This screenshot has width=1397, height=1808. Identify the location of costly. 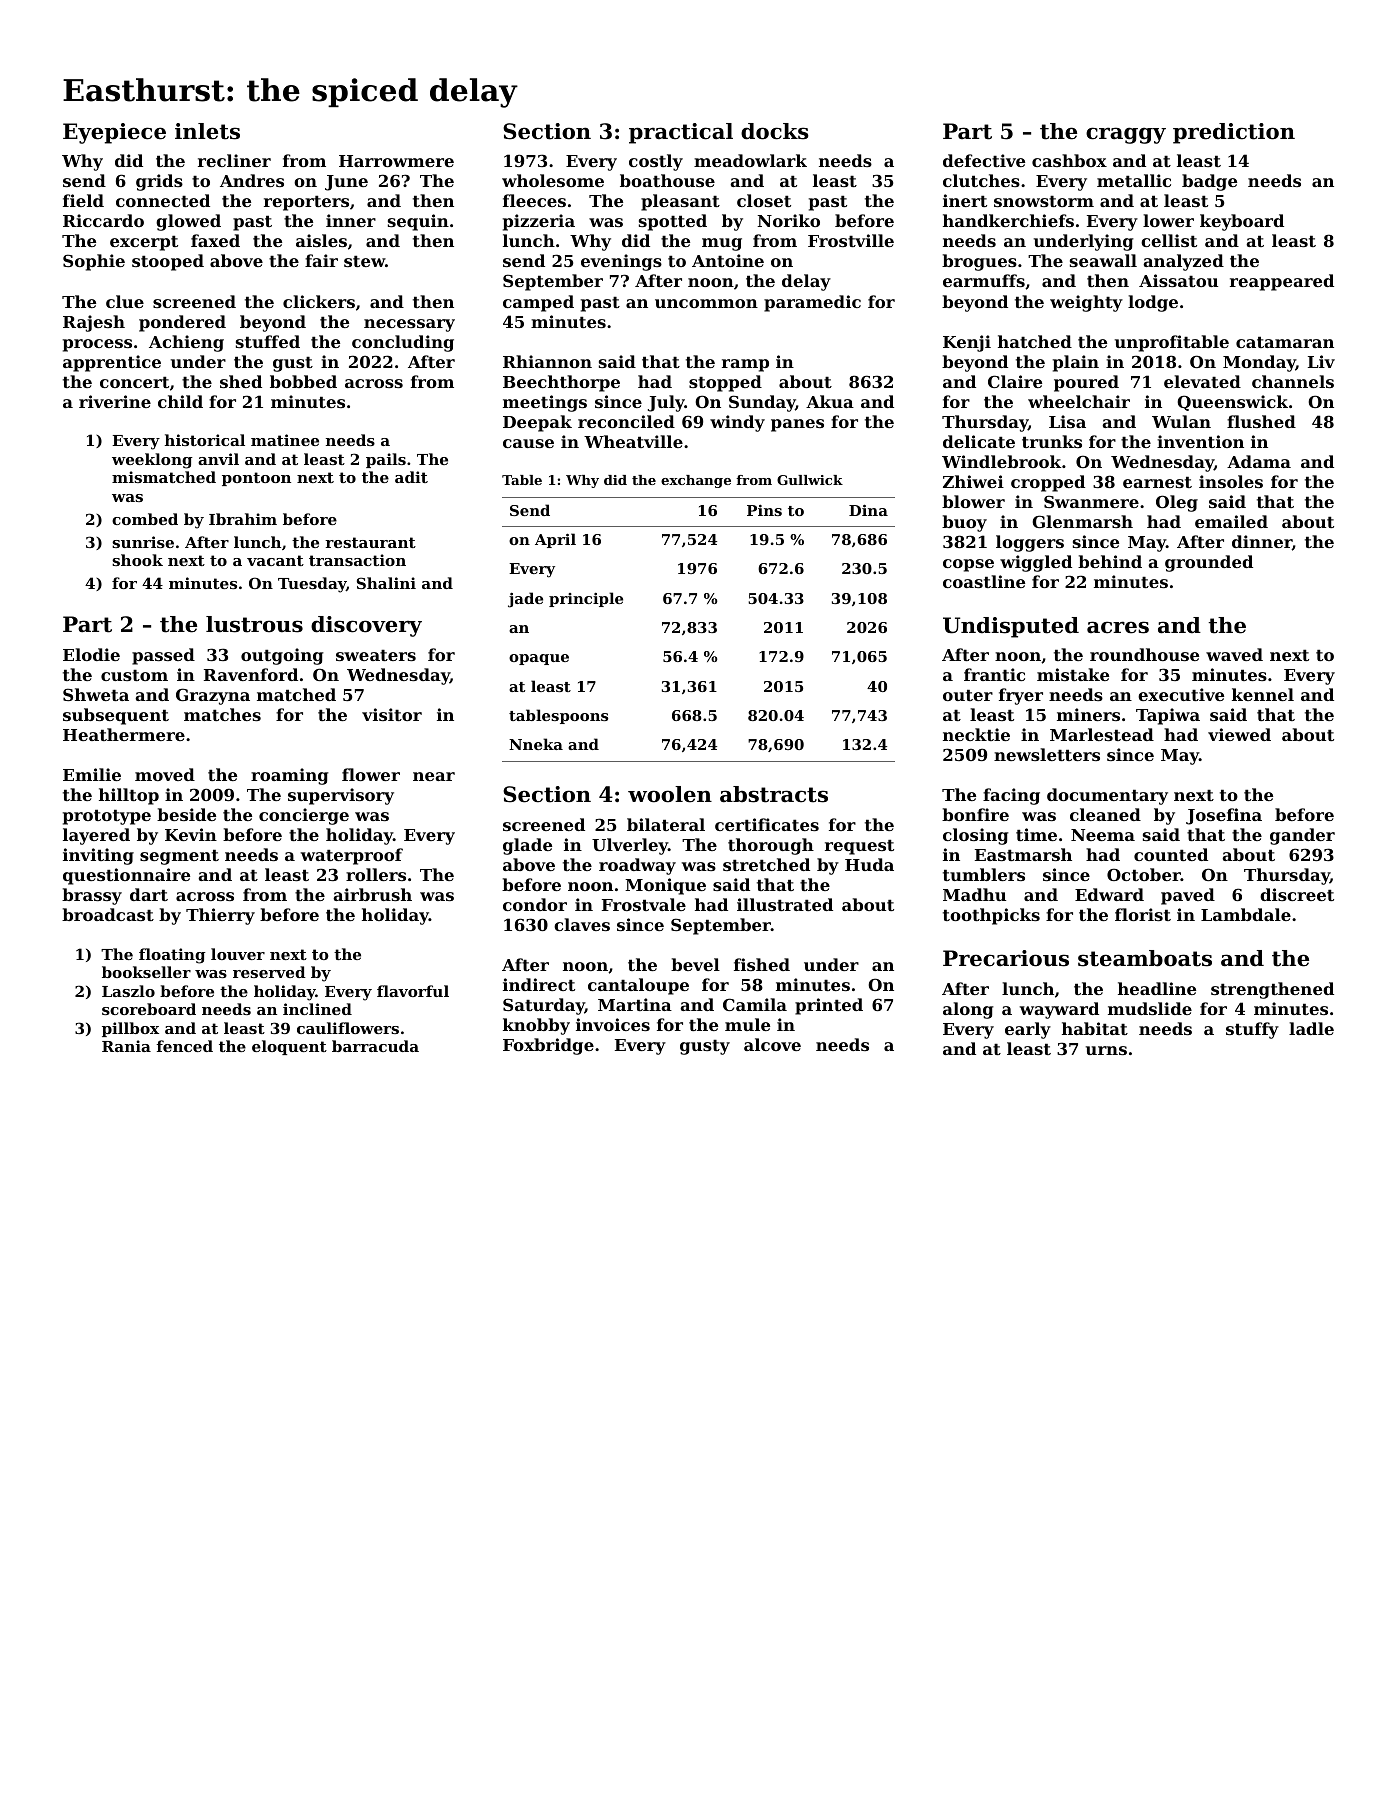
(656, 162).
